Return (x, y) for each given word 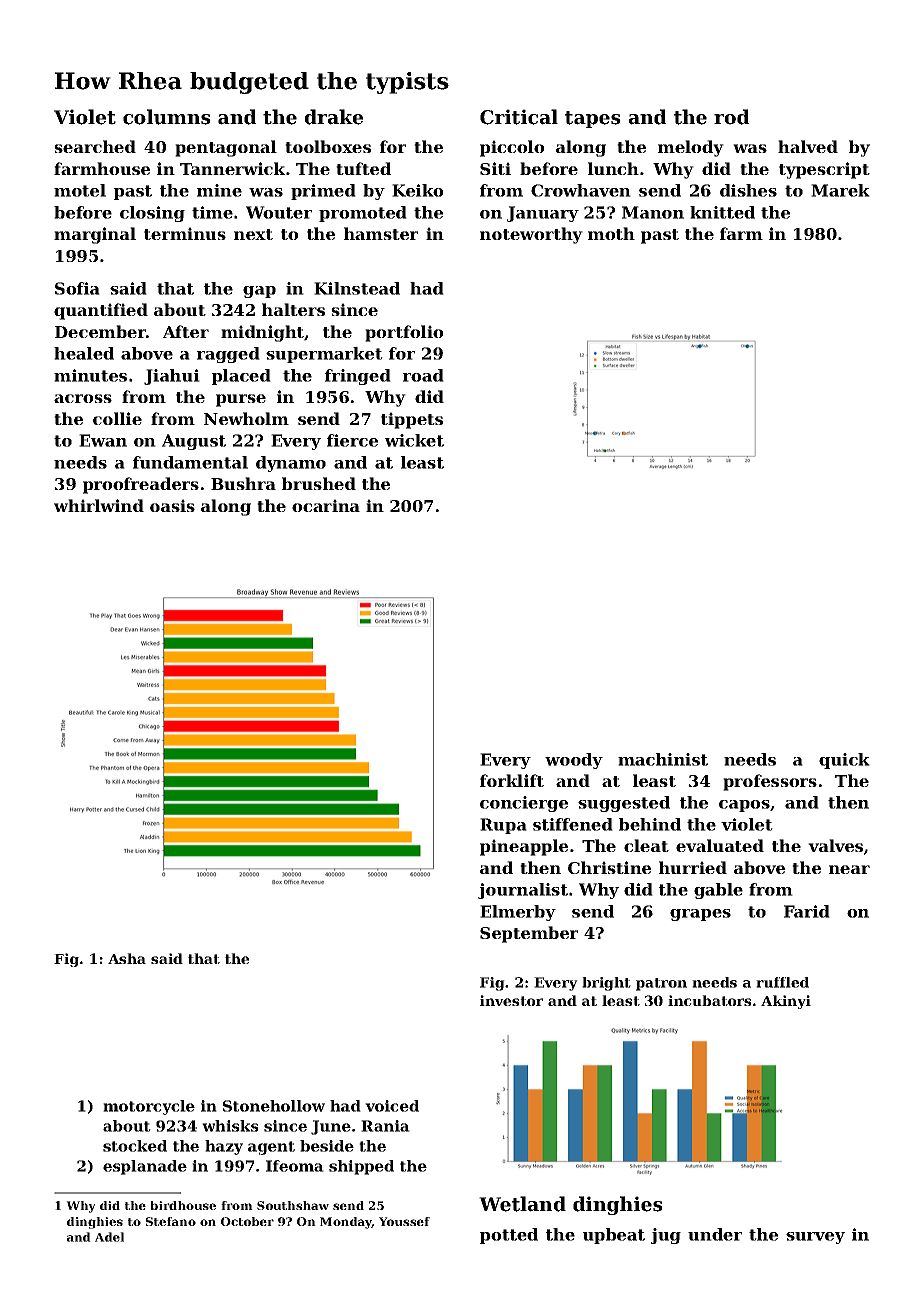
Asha (127, 958)
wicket (414, 440)
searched (95, 146)
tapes (593, 119)
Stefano (171, 1221)
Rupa (503, 826)
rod (731, 117)
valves (835, 845)
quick (844, 761)
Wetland (522, 1204)
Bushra (243, 483)
